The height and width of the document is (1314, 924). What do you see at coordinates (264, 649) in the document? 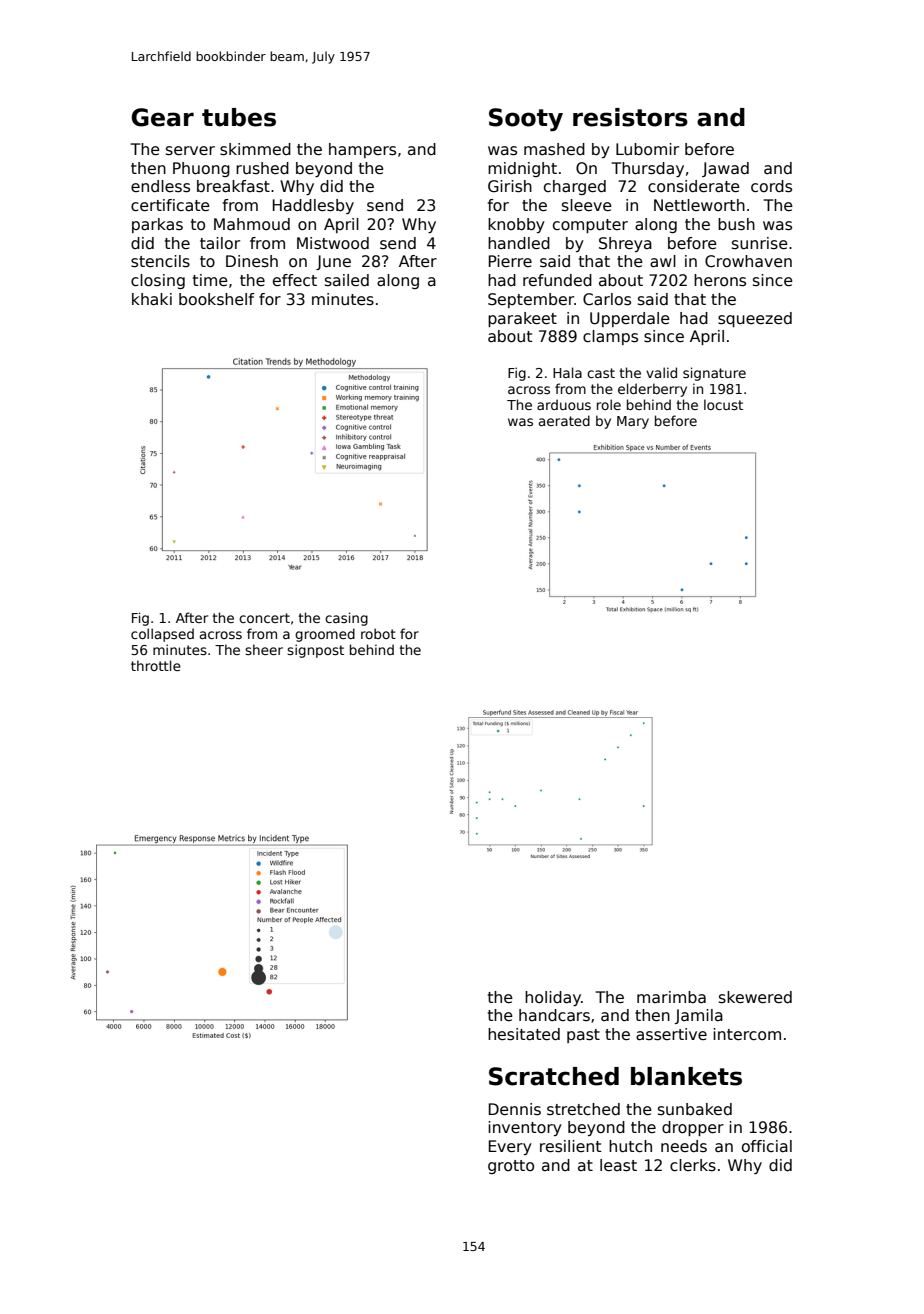
I see `sheer` at bounding box center [264, 649].
